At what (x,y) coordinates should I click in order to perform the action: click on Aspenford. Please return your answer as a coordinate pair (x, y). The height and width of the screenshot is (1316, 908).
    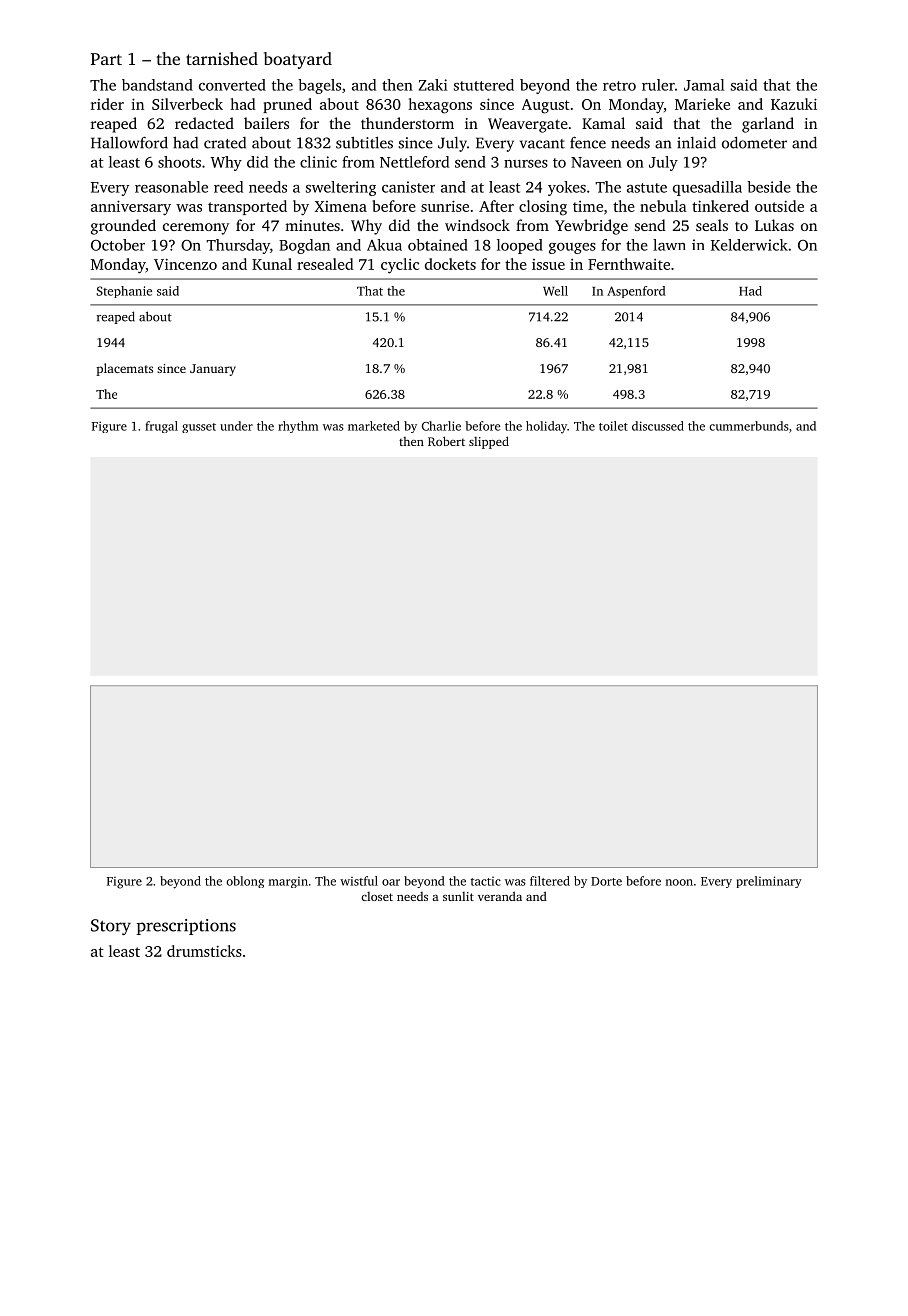
    Looking at the image, I should click on (636, 292).
